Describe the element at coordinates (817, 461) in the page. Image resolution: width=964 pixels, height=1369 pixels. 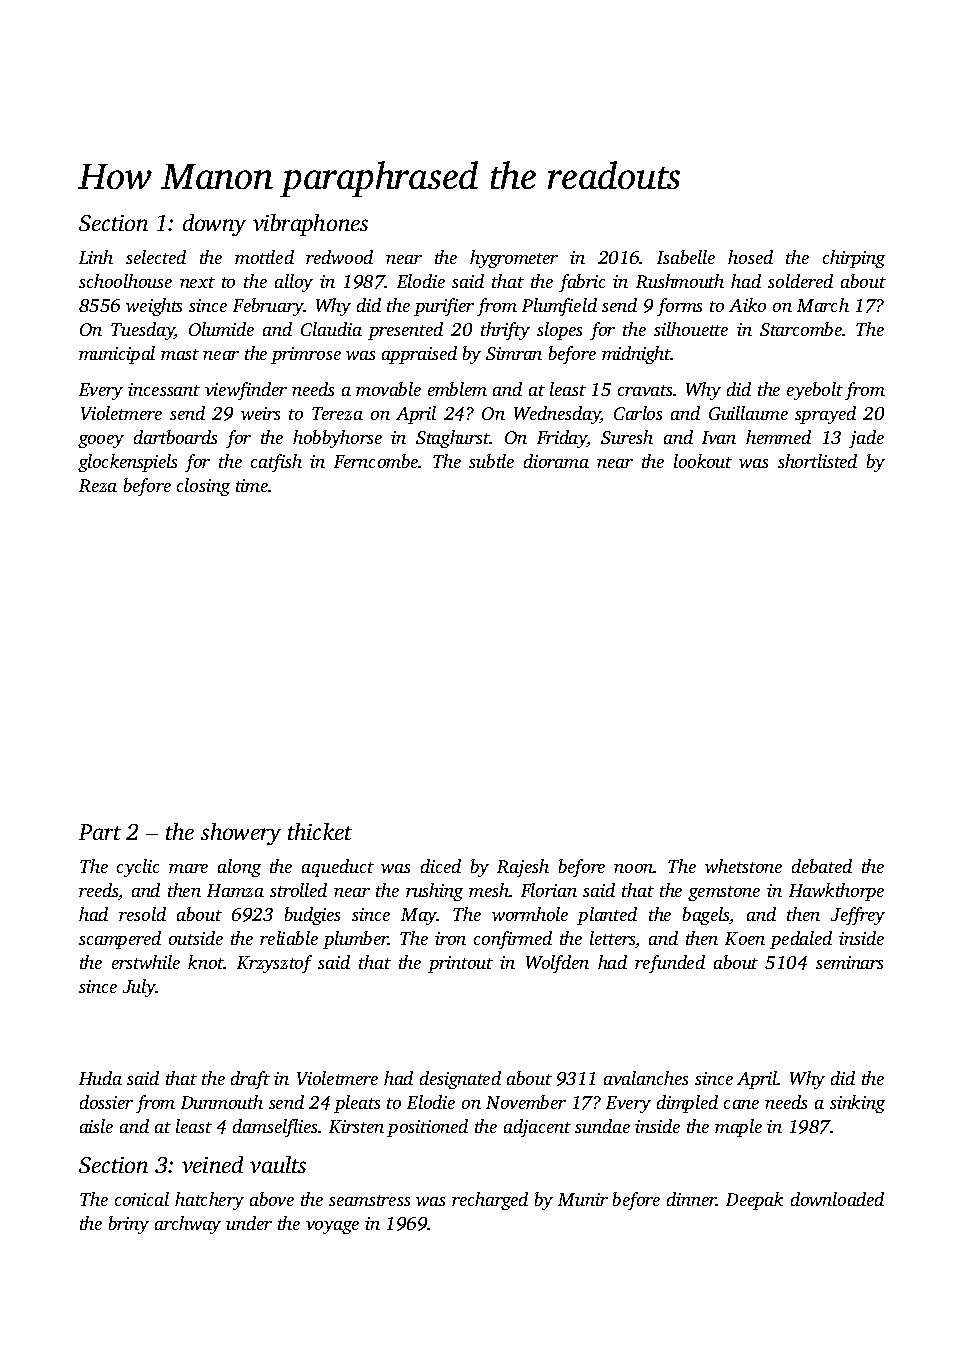
I see `shortlisted` at that location.
